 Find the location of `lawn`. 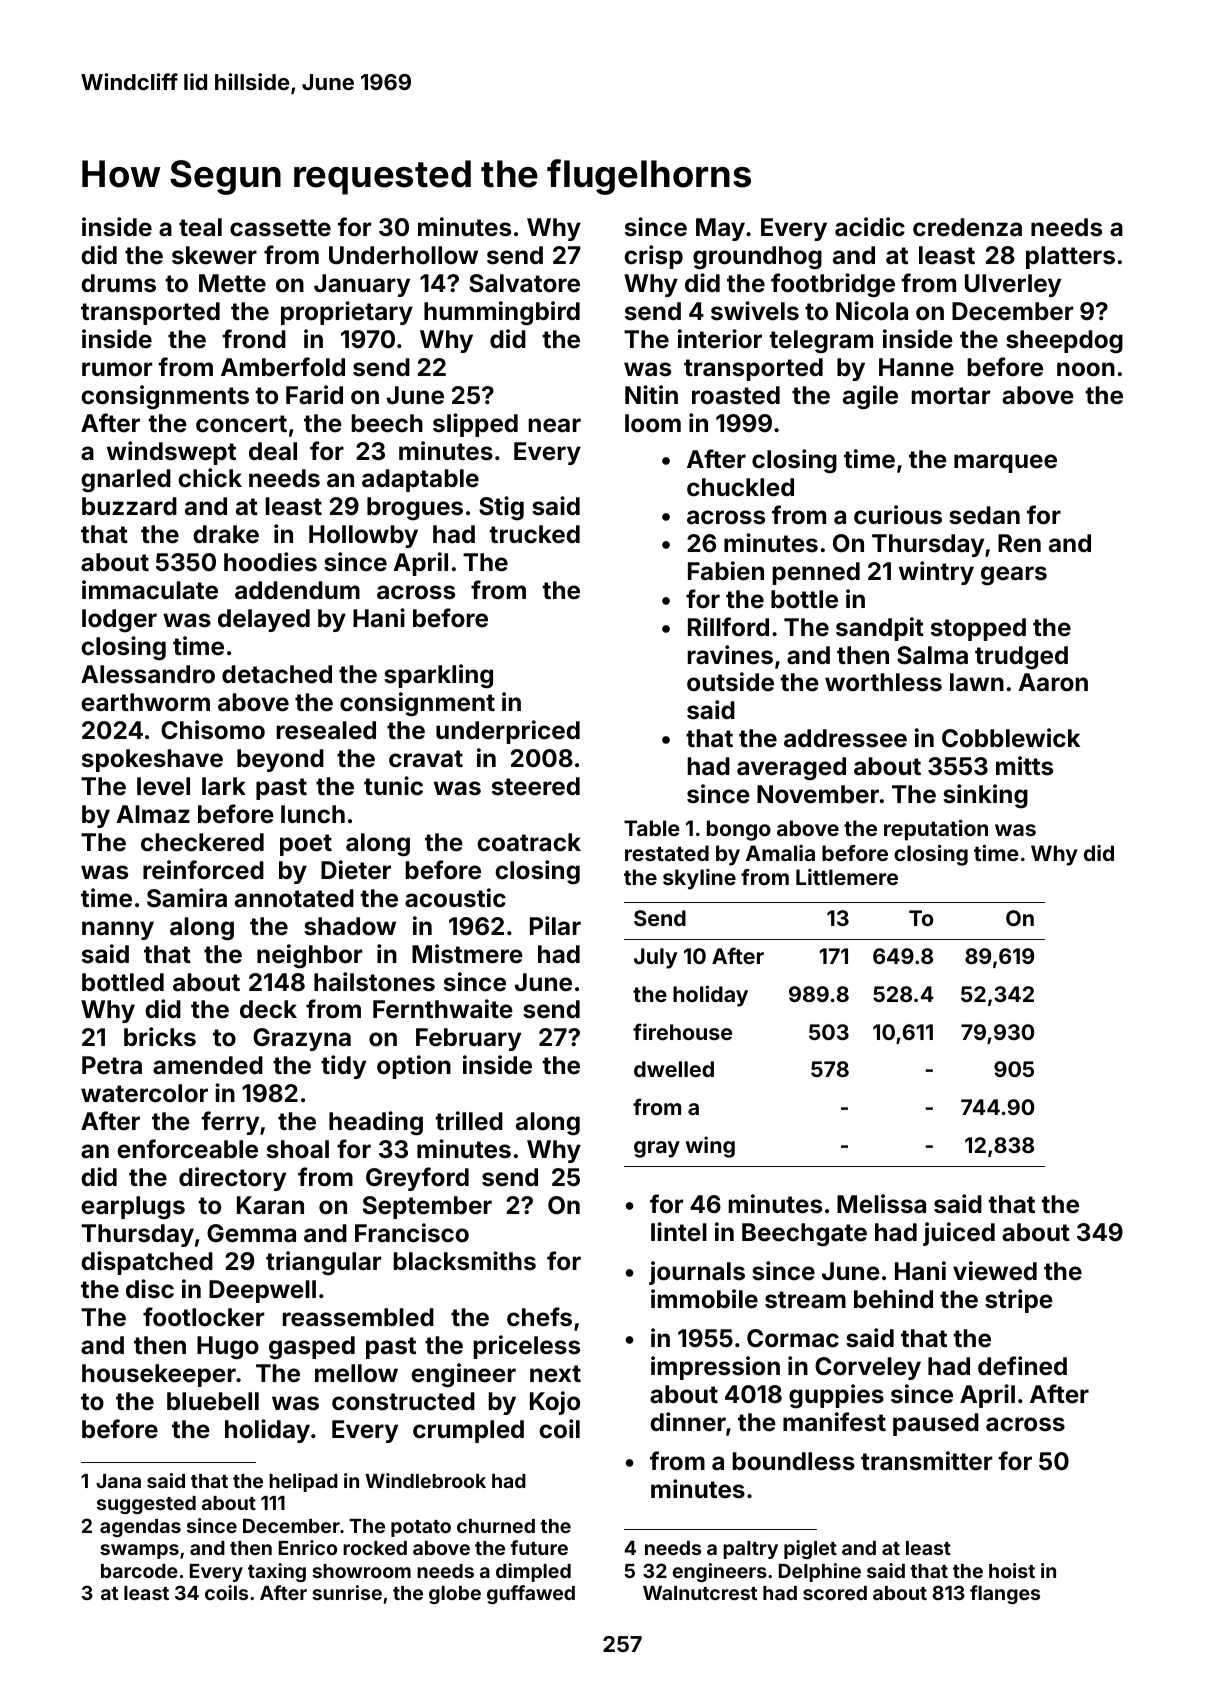

lawn is located at coordinates (977, 682).
